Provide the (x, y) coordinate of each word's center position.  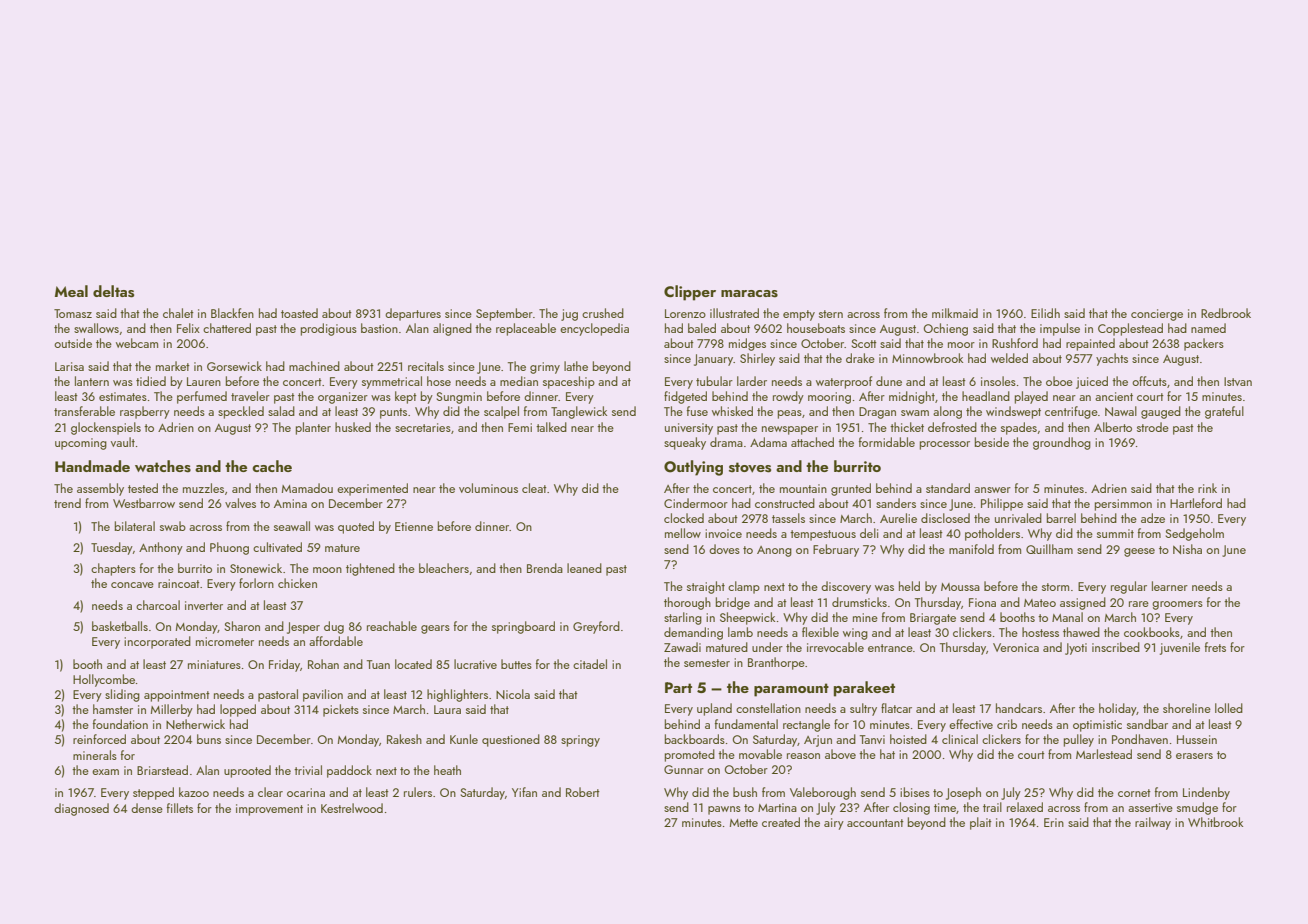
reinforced (99, 739)
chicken (297, 583)
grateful (1224, 412)
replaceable (526, 329)
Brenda (545, 568)
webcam (137, 343)
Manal (1067, 617)
